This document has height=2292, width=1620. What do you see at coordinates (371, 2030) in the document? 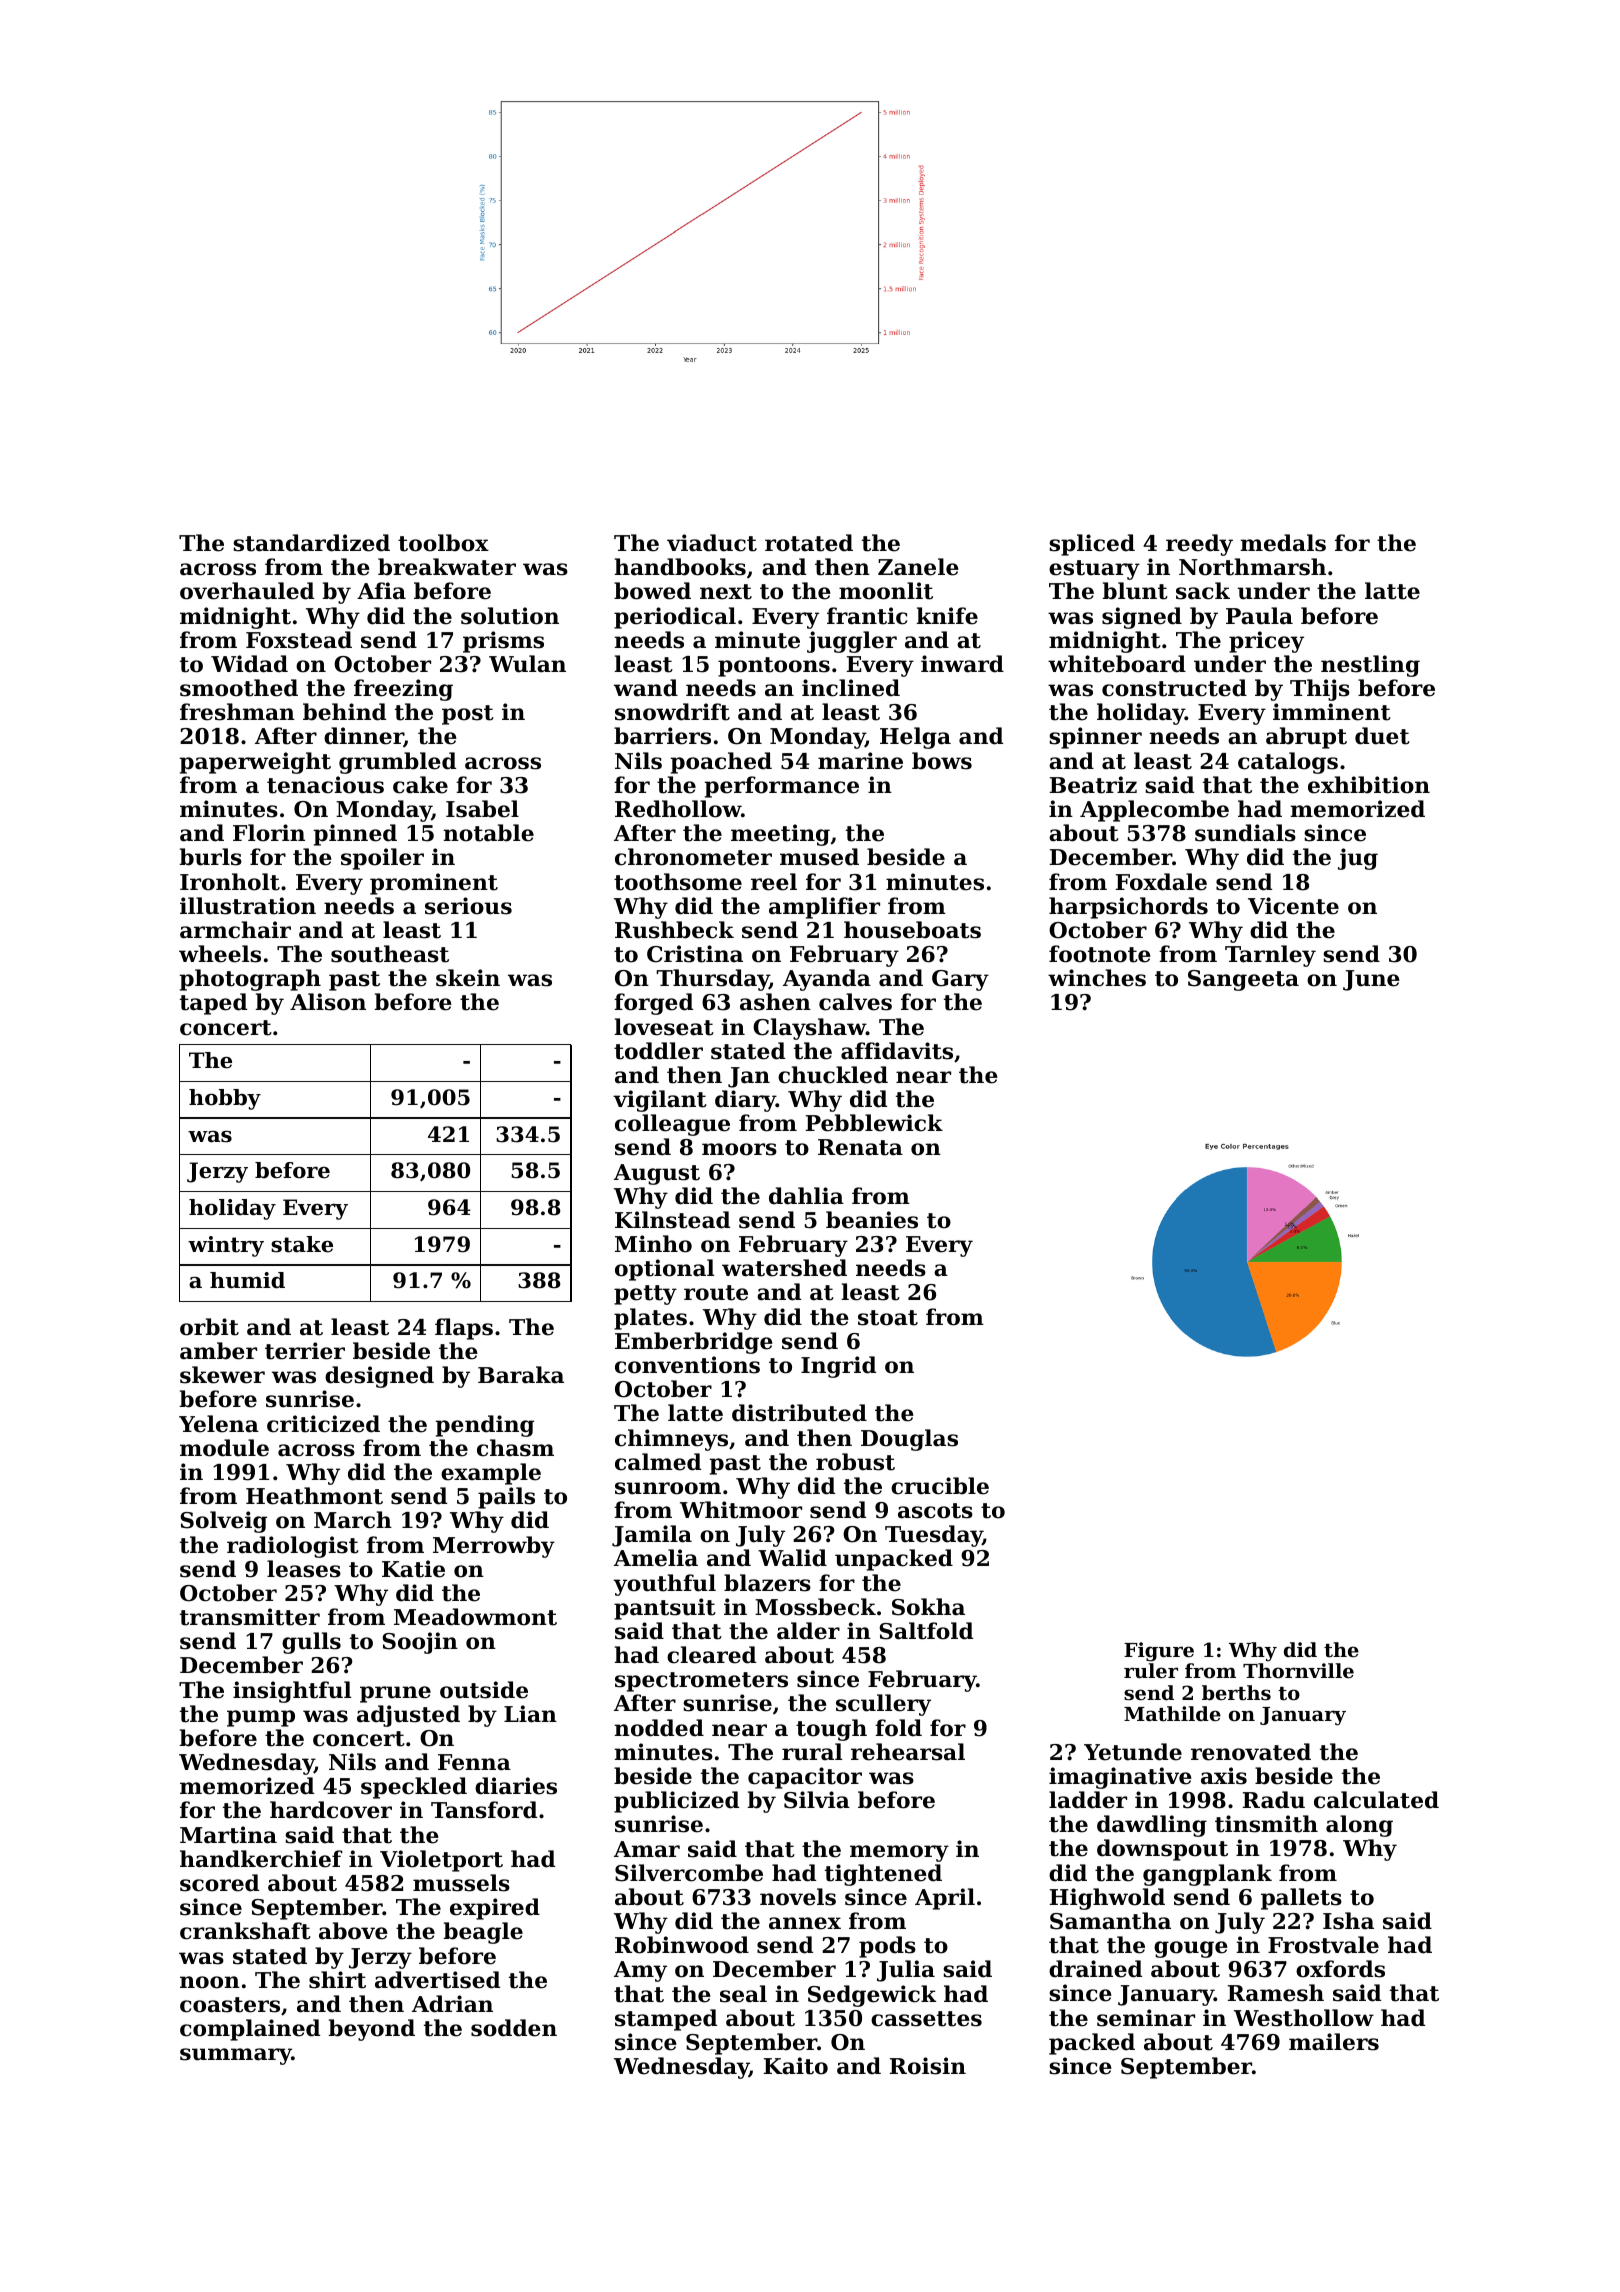
I see `beyond` at bounding box center [371, 2030].
